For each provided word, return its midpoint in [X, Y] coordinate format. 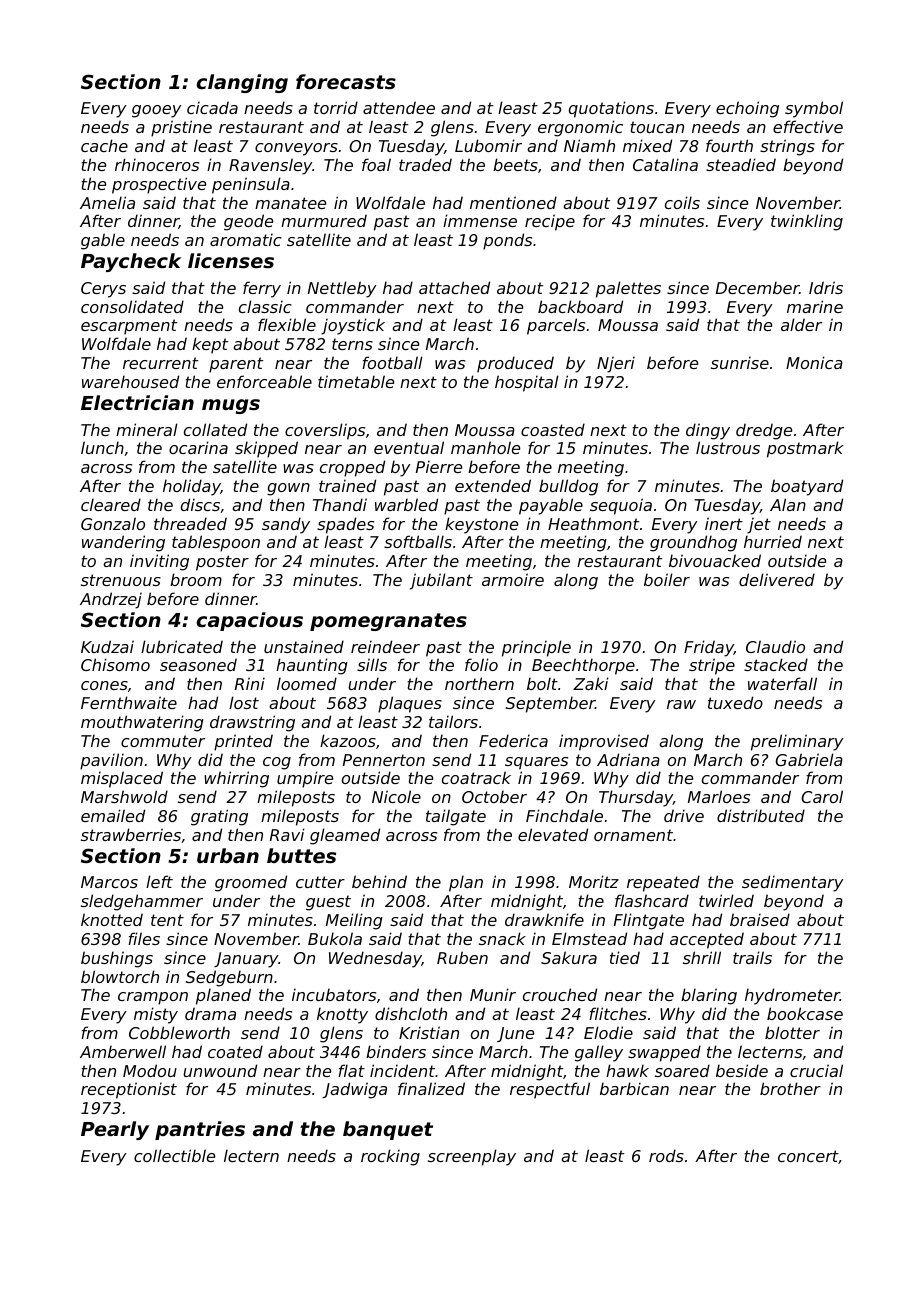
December [758, 287]
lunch [102, 447]
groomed [251, 883]
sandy [286, 525]
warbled [406, 504]
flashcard [652, 900]
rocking [390, 1157]
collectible [174, 1155]
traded [425, 164]
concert [808, 1157]
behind [379, 881]
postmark [805, 449]
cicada [212, 107]
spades [345, 525]
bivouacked [715, 560]
